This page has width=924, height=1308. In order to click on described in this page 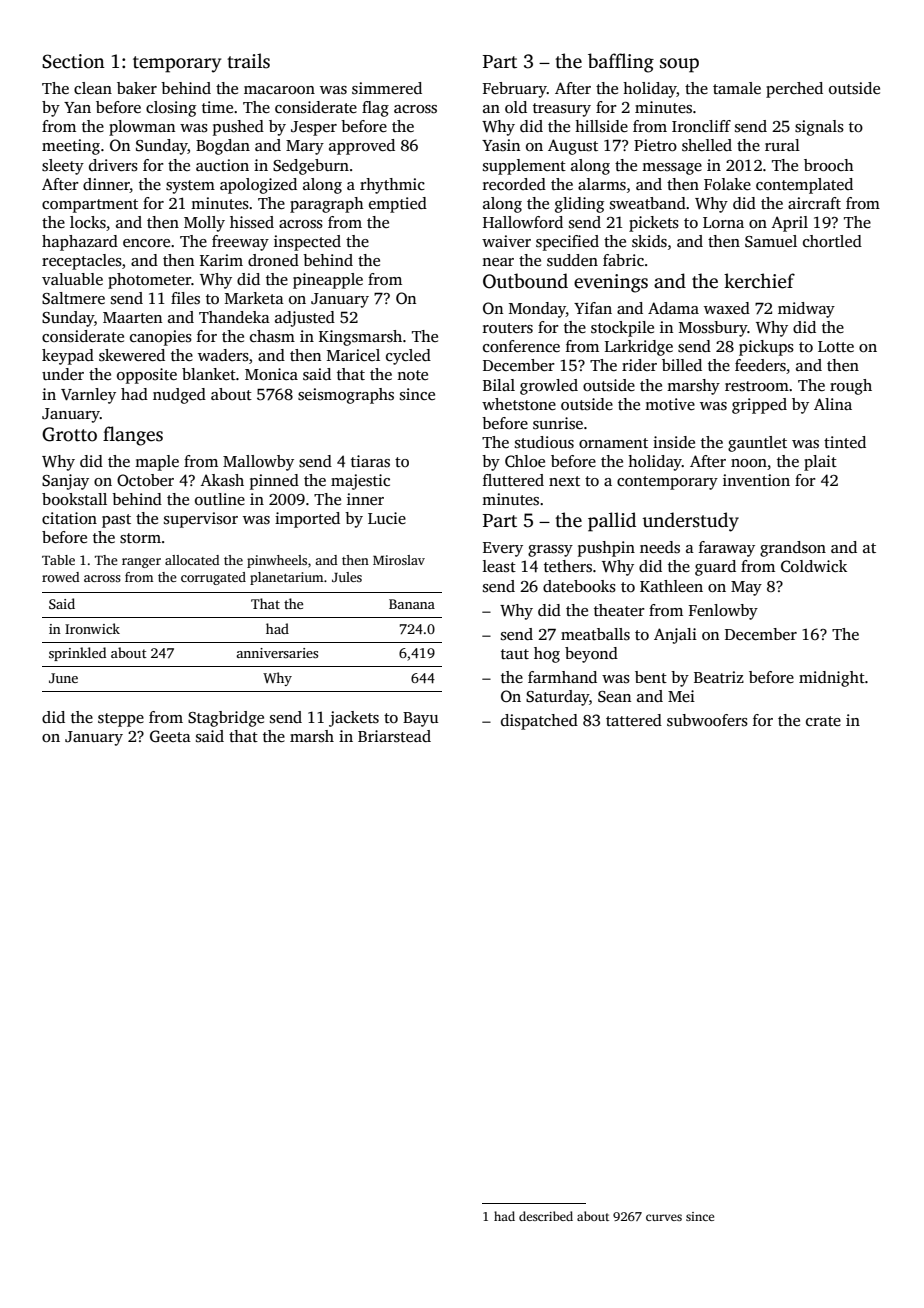, I will do `click(546, 1216)`.
